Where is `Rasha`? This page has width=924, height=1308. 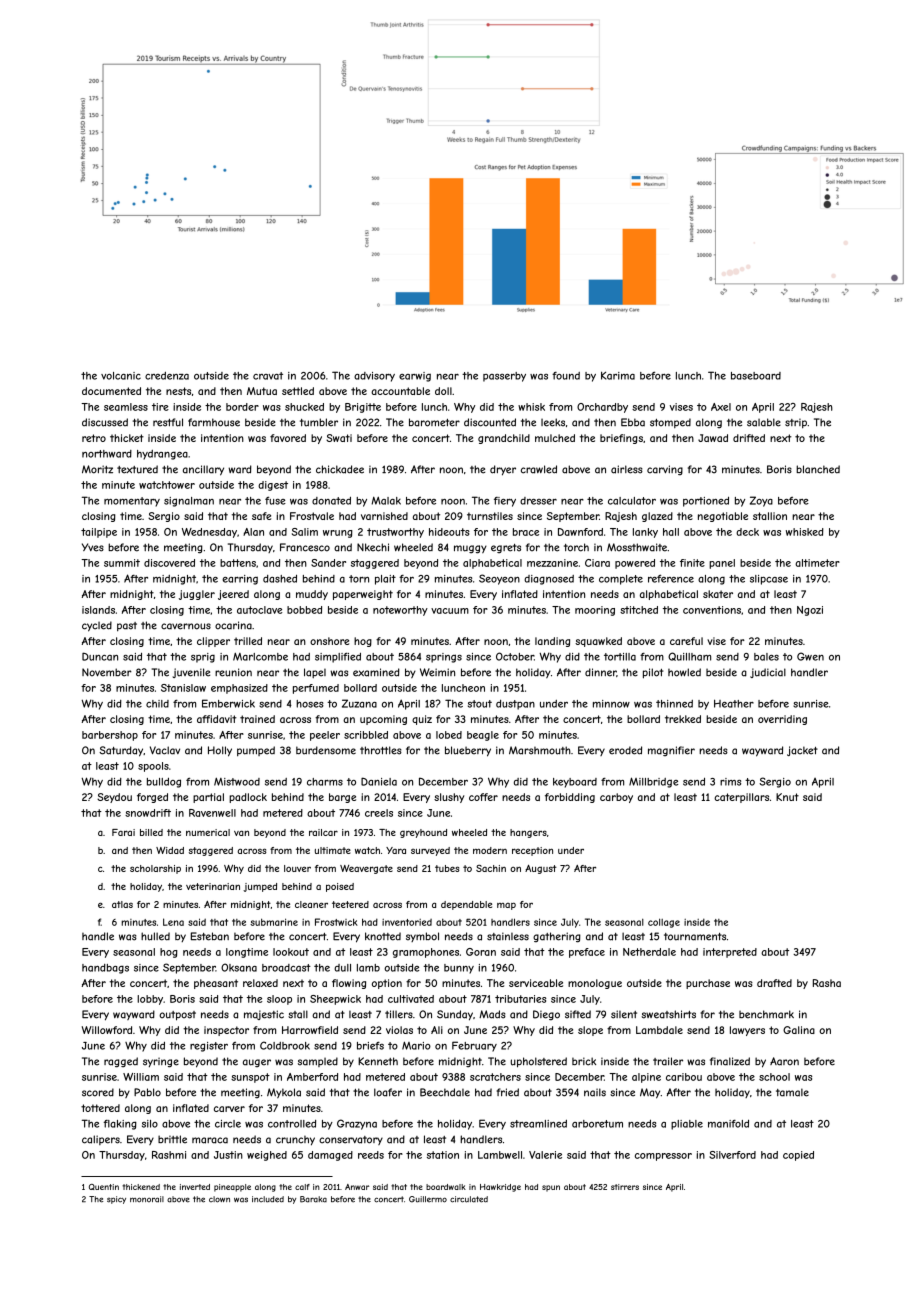 Rasha is located at coordinates (827, 983).
